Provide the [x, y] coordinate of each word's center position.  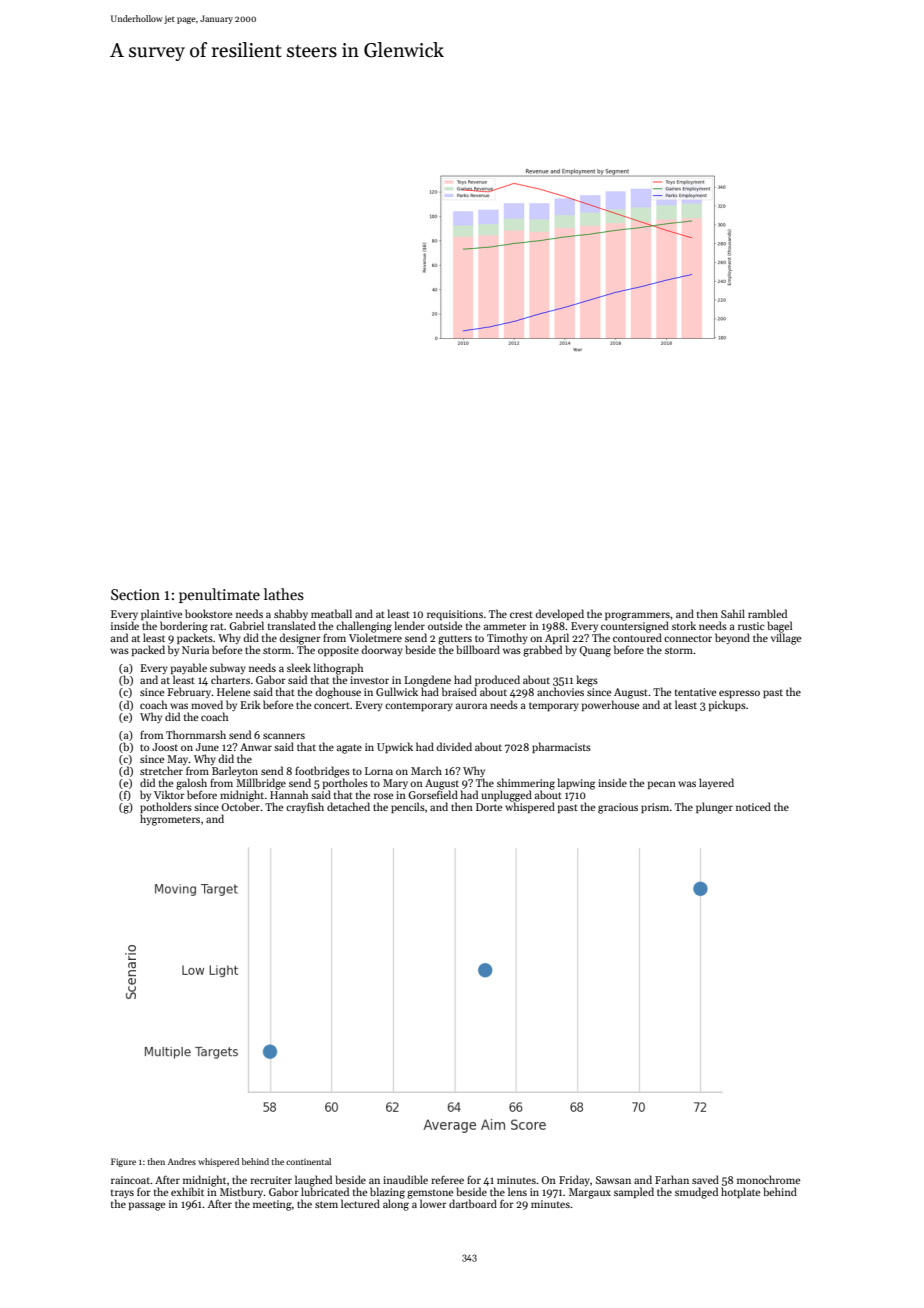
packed [148, 650]
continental [308, 1161]
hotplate [740, 1192]
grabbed [542, 651]
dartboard [473, 1203]
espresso [739, 694]
